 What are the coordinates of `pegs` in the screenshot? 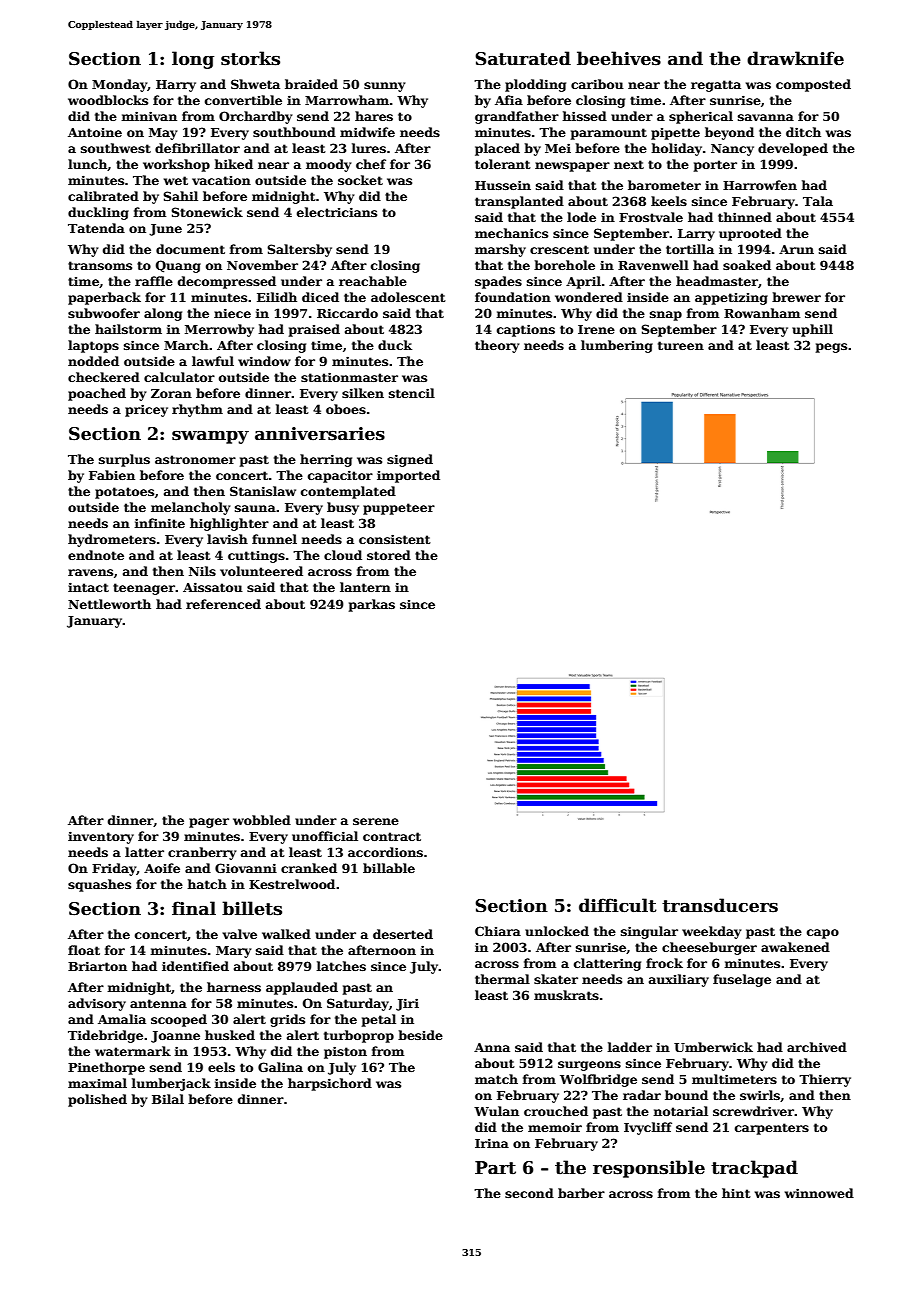 It's located at (831, 348).
